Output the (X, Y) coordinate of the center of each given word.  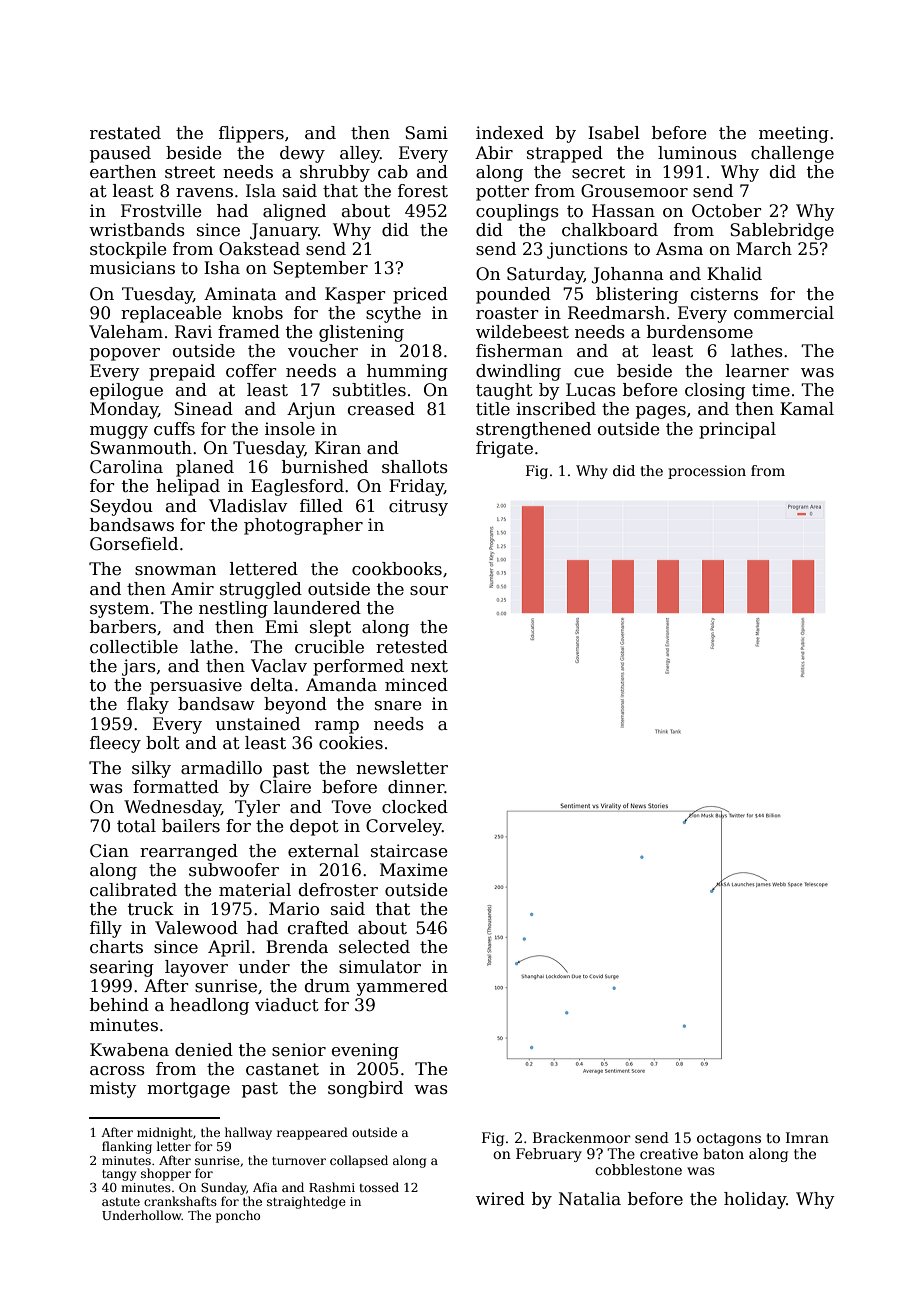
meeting (794, 134)
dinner (416, 787)
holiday (755, 1200)
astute (121, 1202)
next (429, 666)
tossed (379, 1187)
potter (502, 193)
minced (416, 685)
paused (120, 154)
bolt (163, 743)
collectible (134, 647)
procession (707, 472)
